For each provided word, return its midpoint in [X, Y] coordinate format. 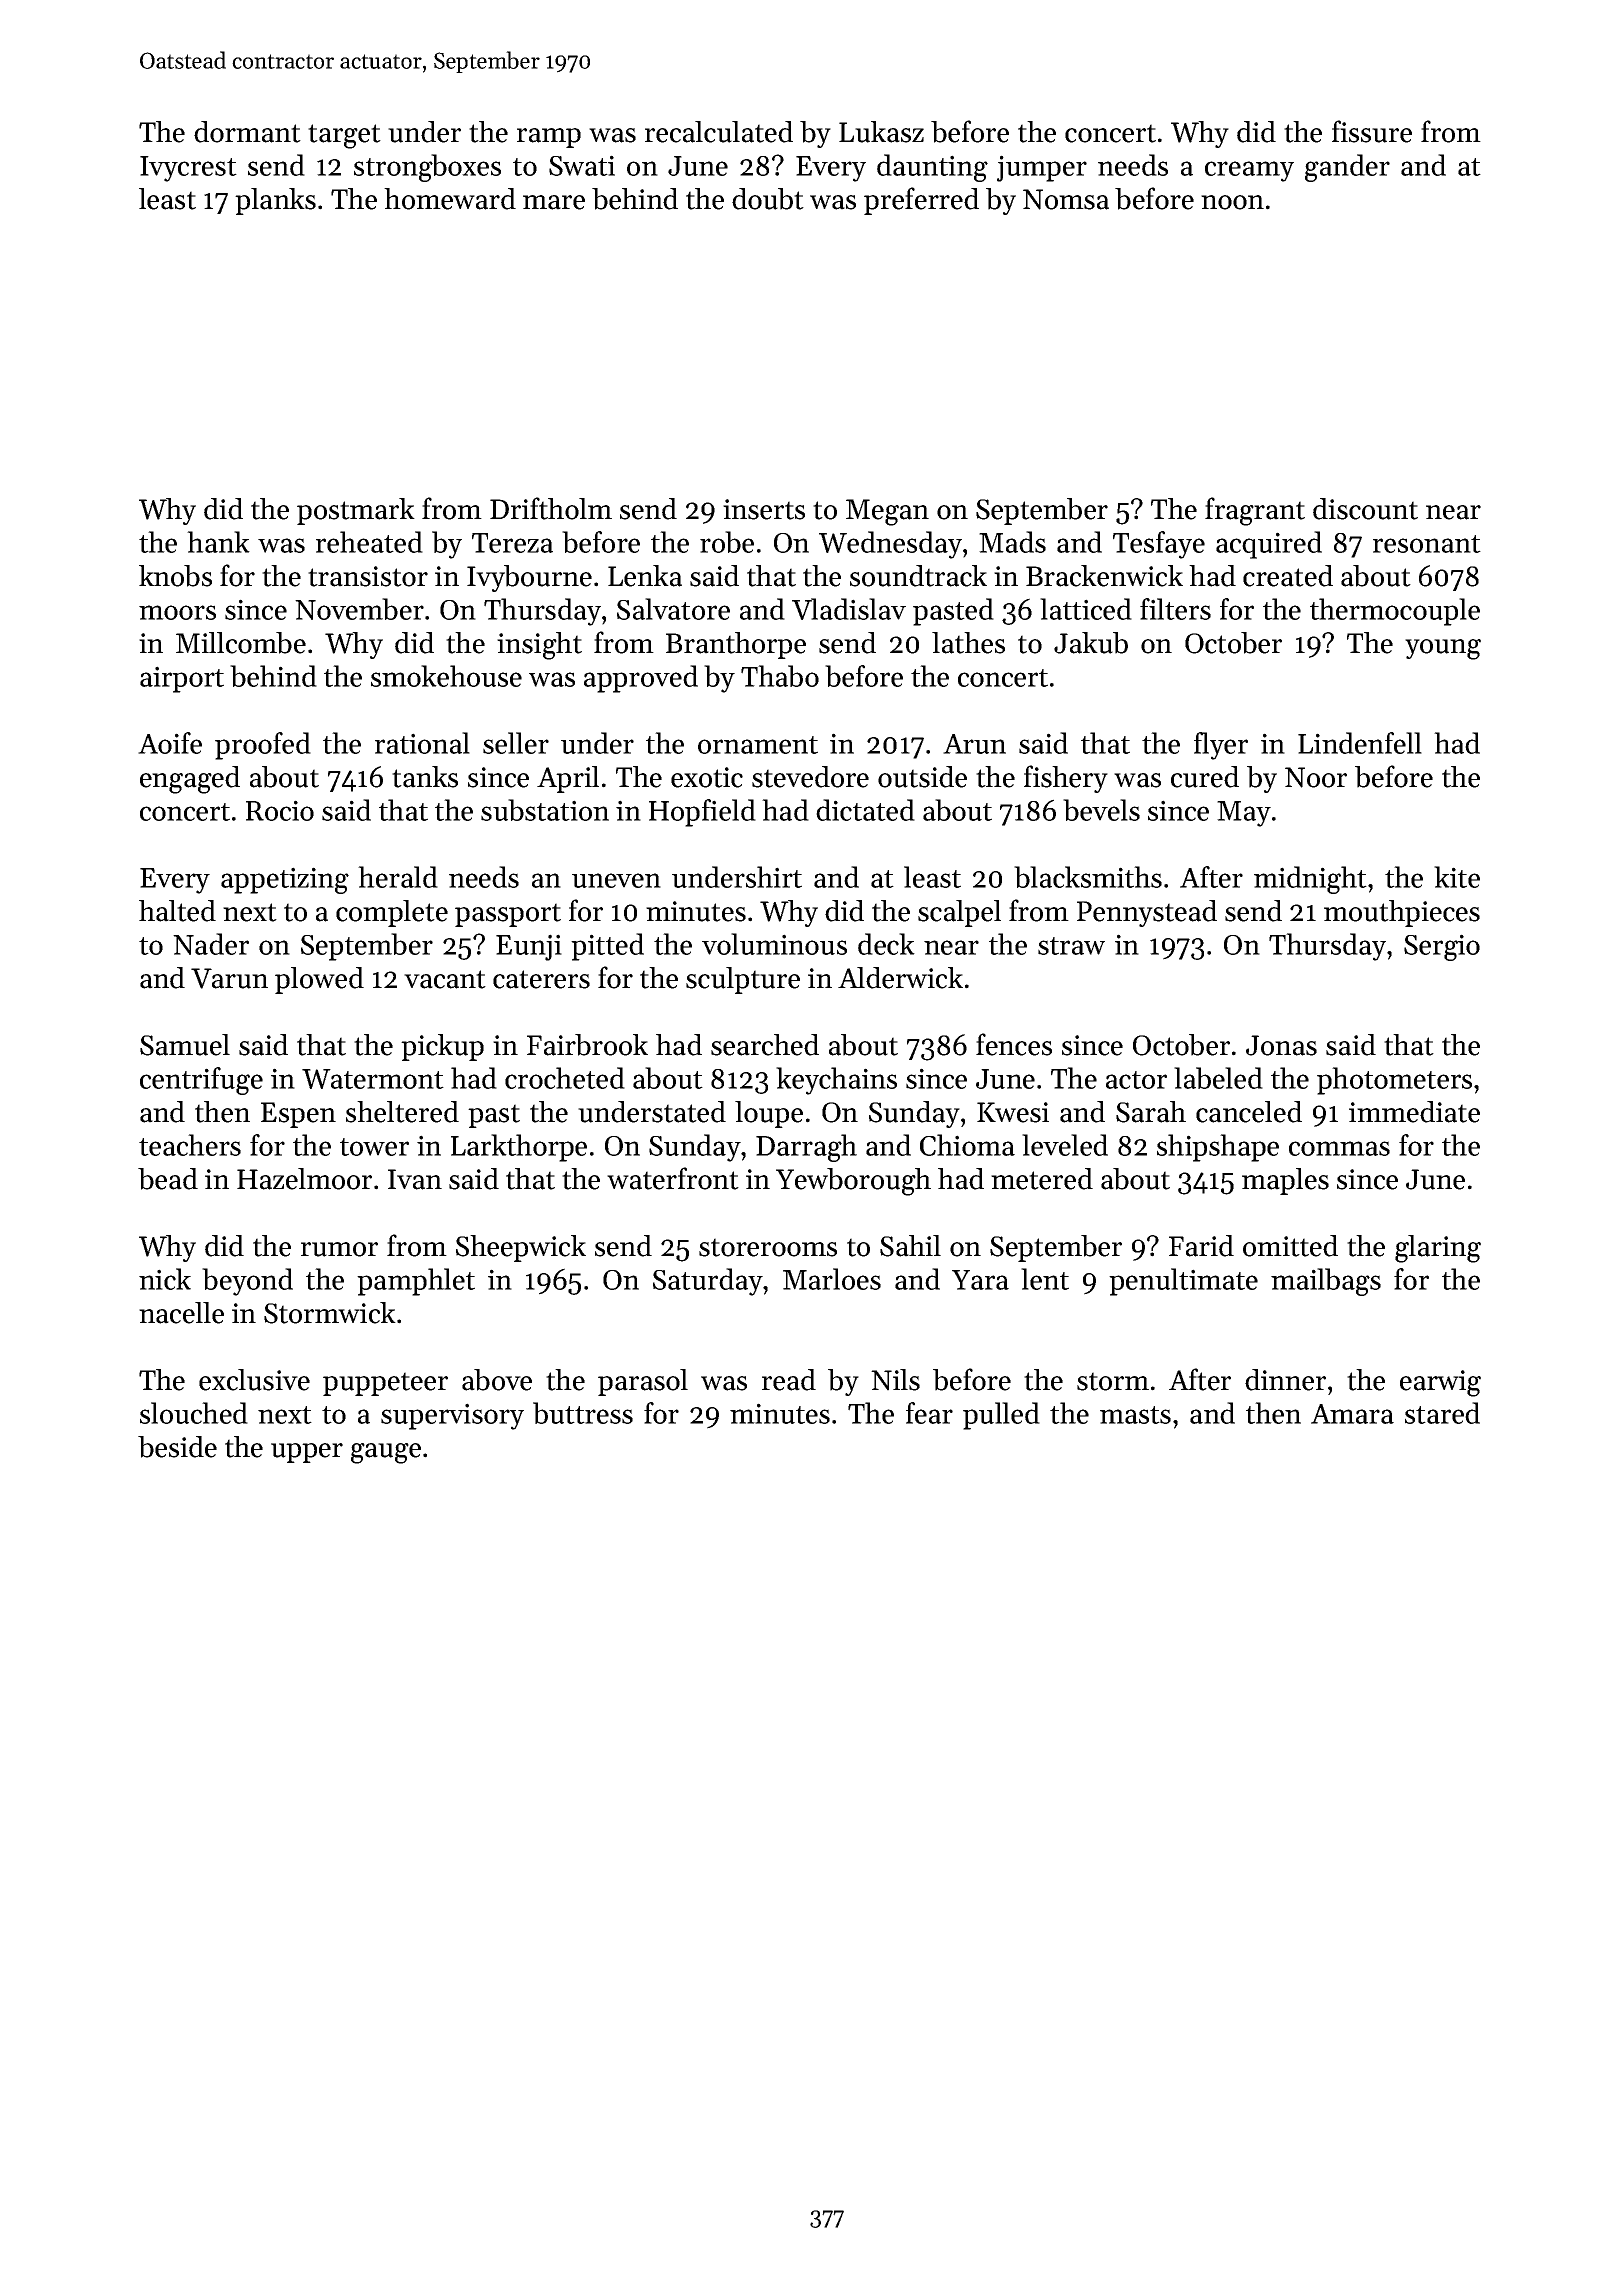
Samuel [185, 1045]
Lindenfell [1360, 743]
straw [1071, 946]
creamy [1249, 171]
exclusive [254, 1380]
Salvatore [673, 609]
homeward [450, 199]
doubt [768, 199]
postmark [356, 511]
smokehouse [446, 676]
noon [1232, 202]
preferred [921, 201]
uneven [616, 880]
